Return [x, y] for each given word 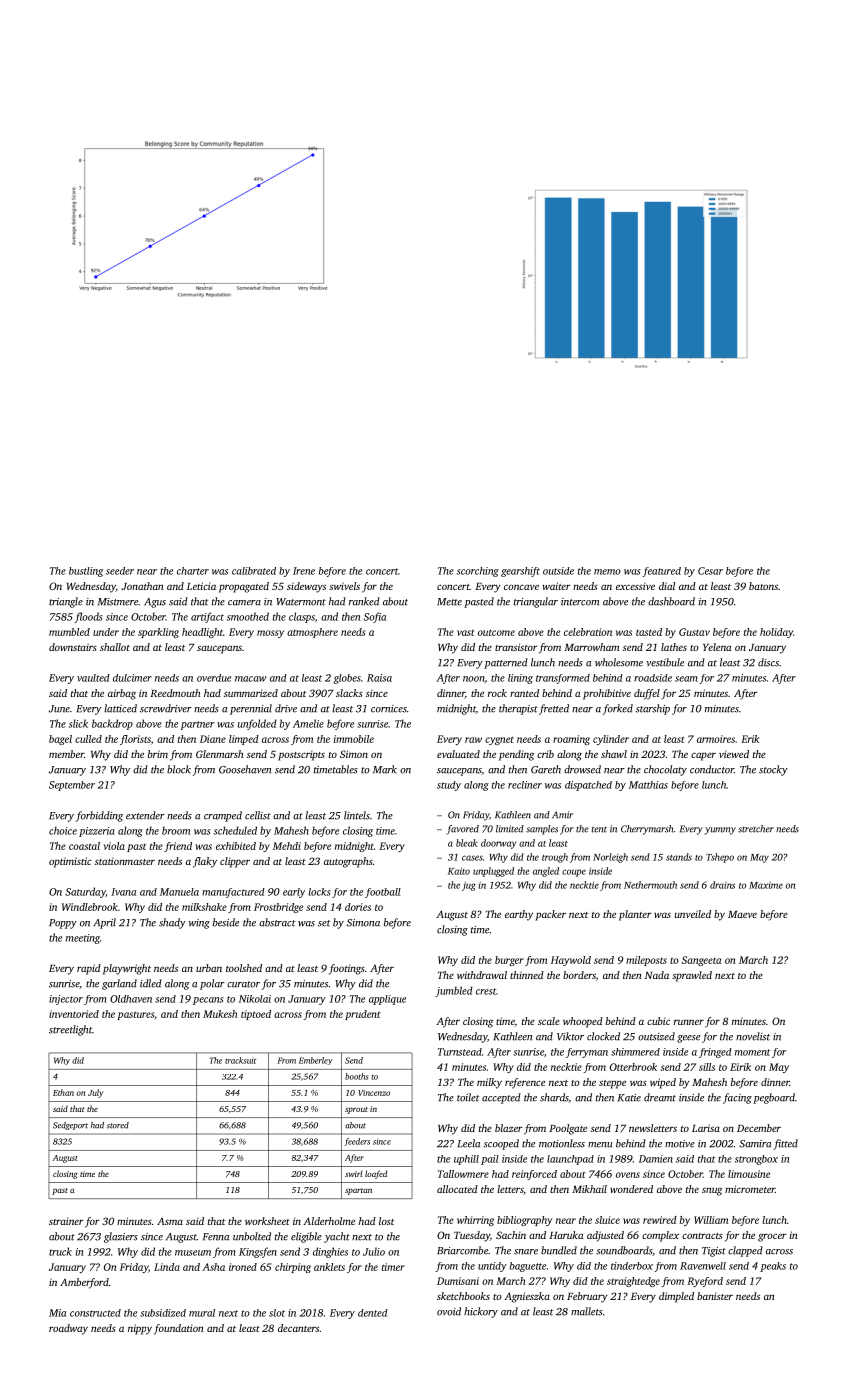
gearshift [520, 572]
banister [715, 1296]
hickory [481, 1312]
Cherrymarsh [647, 830]
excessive [635, 586]
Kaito [459, 871]
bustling [86, 572]
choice [63, 830]
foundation [179, 1329]
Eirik [740, 1067]
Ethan [63, 1092]
